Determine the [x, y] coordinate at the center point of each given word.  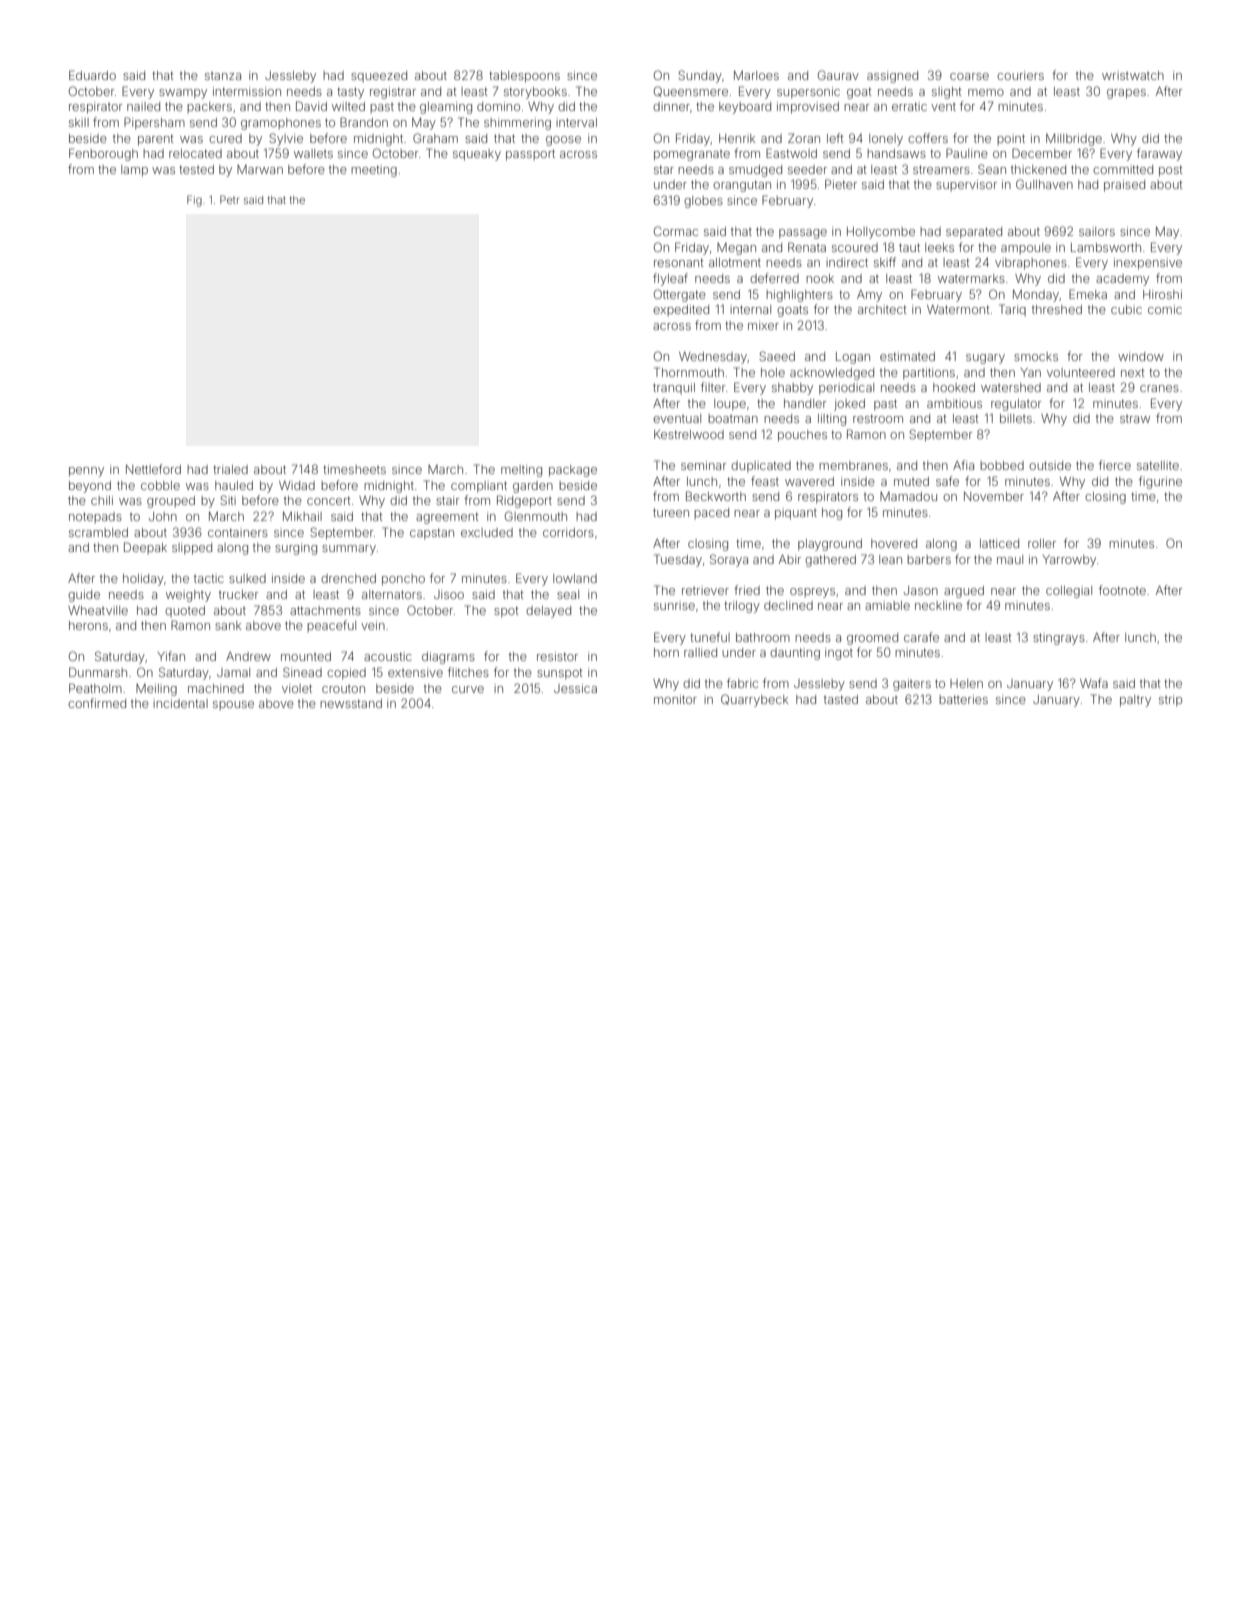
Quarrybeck [754, 700]
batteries [963, 699]
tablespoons [524, 77]
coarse [969, 76]
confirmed [97, 703]
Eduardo [92, 75]
